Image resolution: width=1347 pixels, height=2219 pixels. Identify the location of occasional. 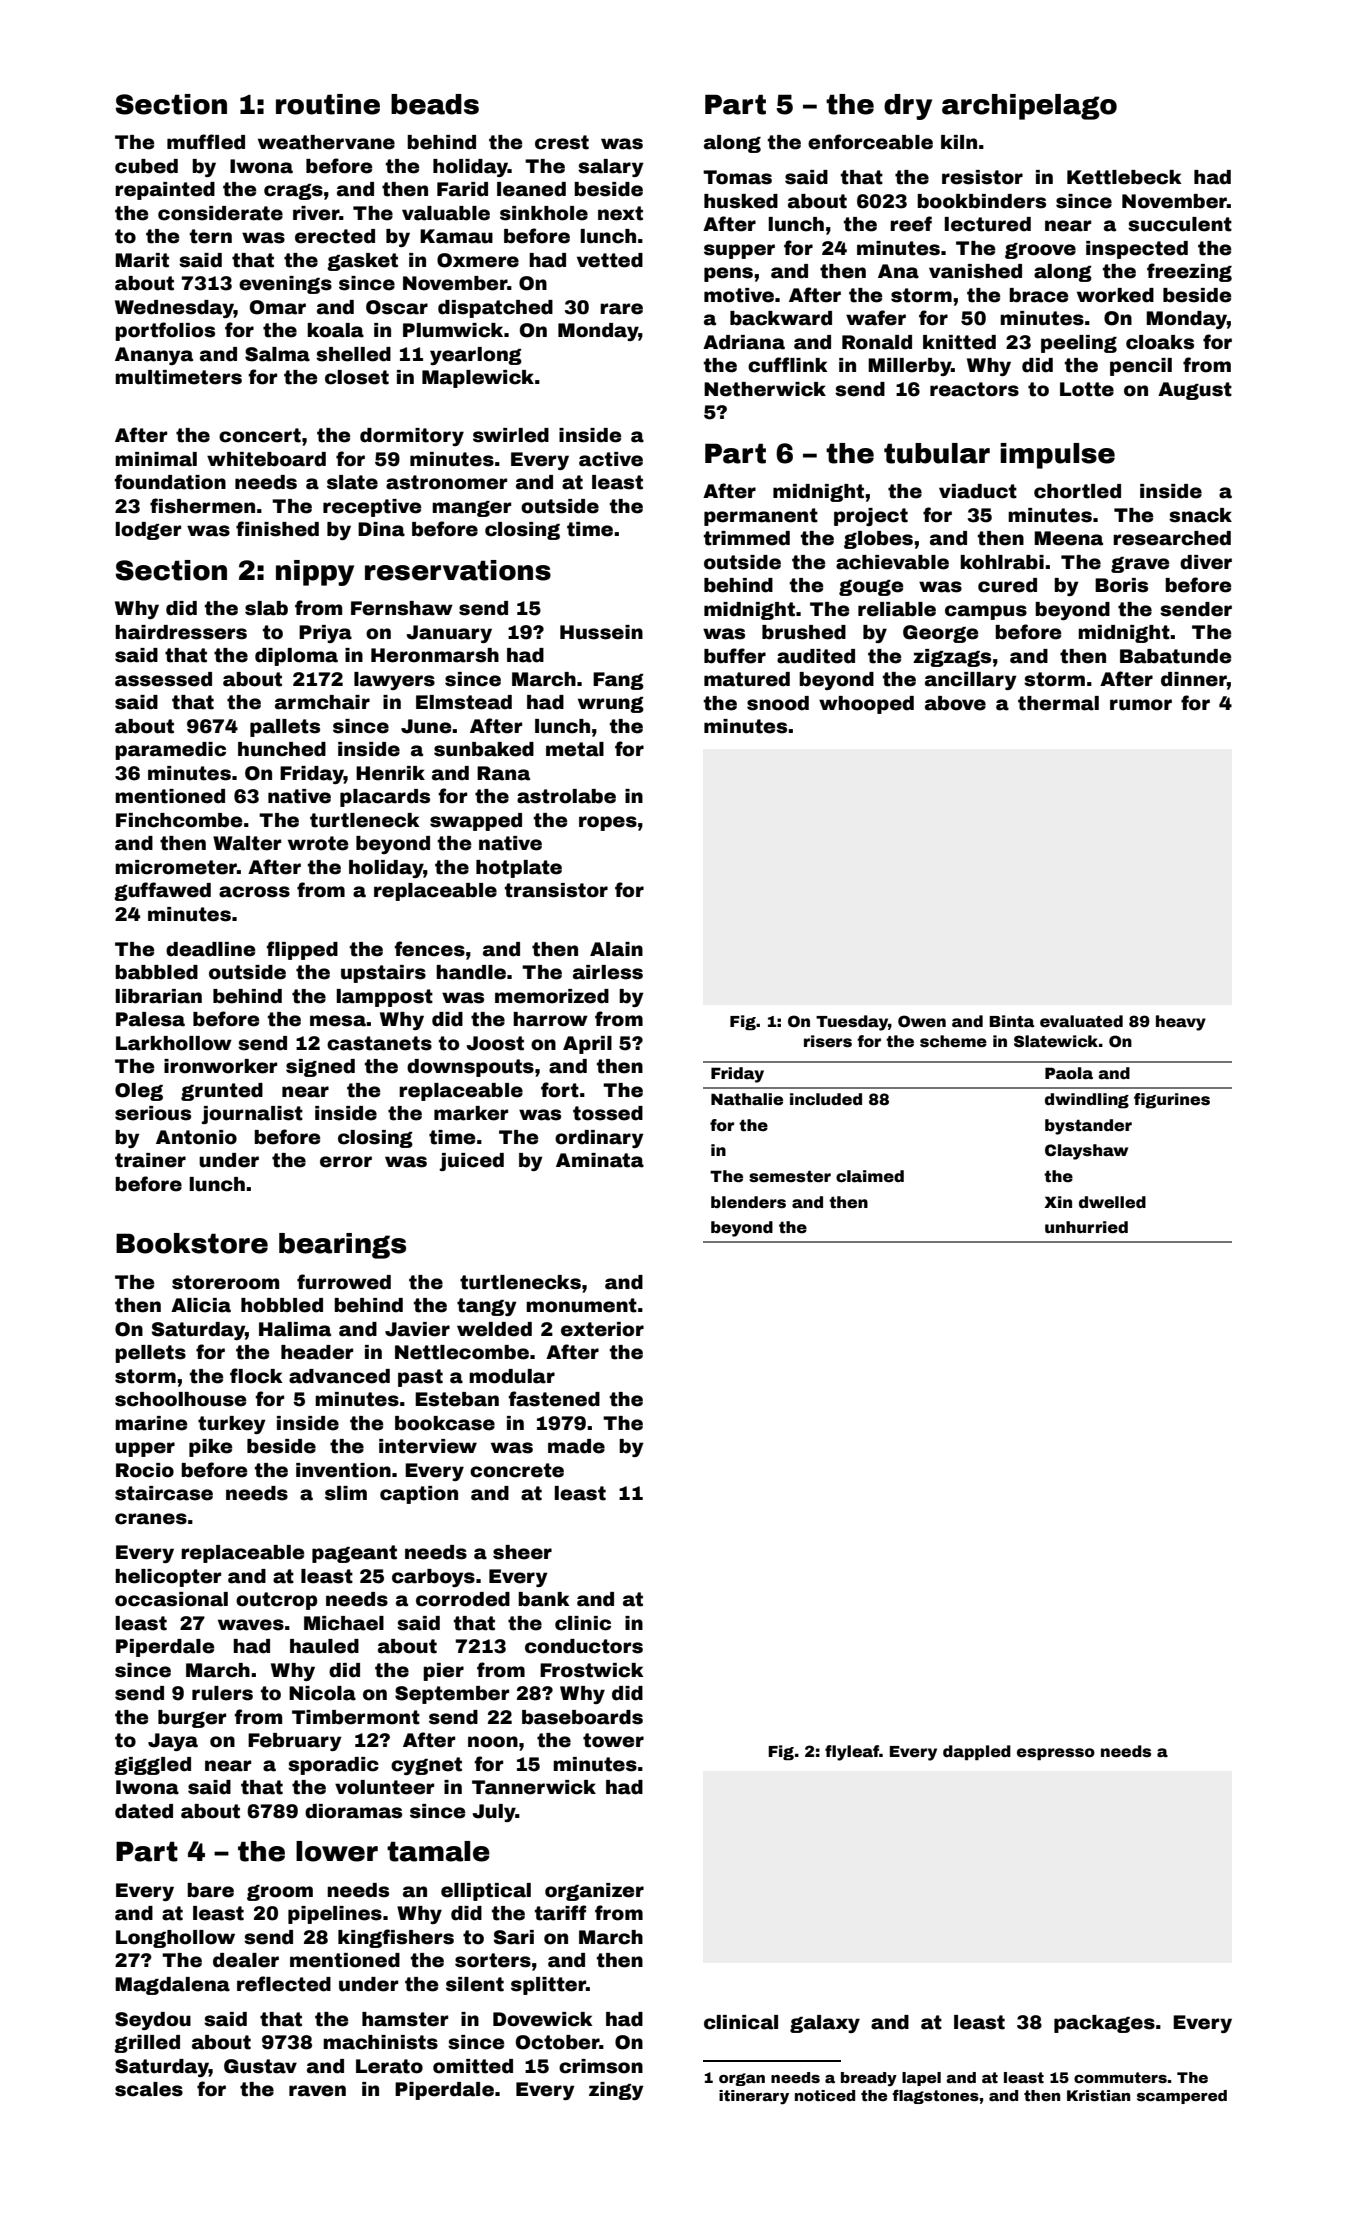
(171, 1599).
